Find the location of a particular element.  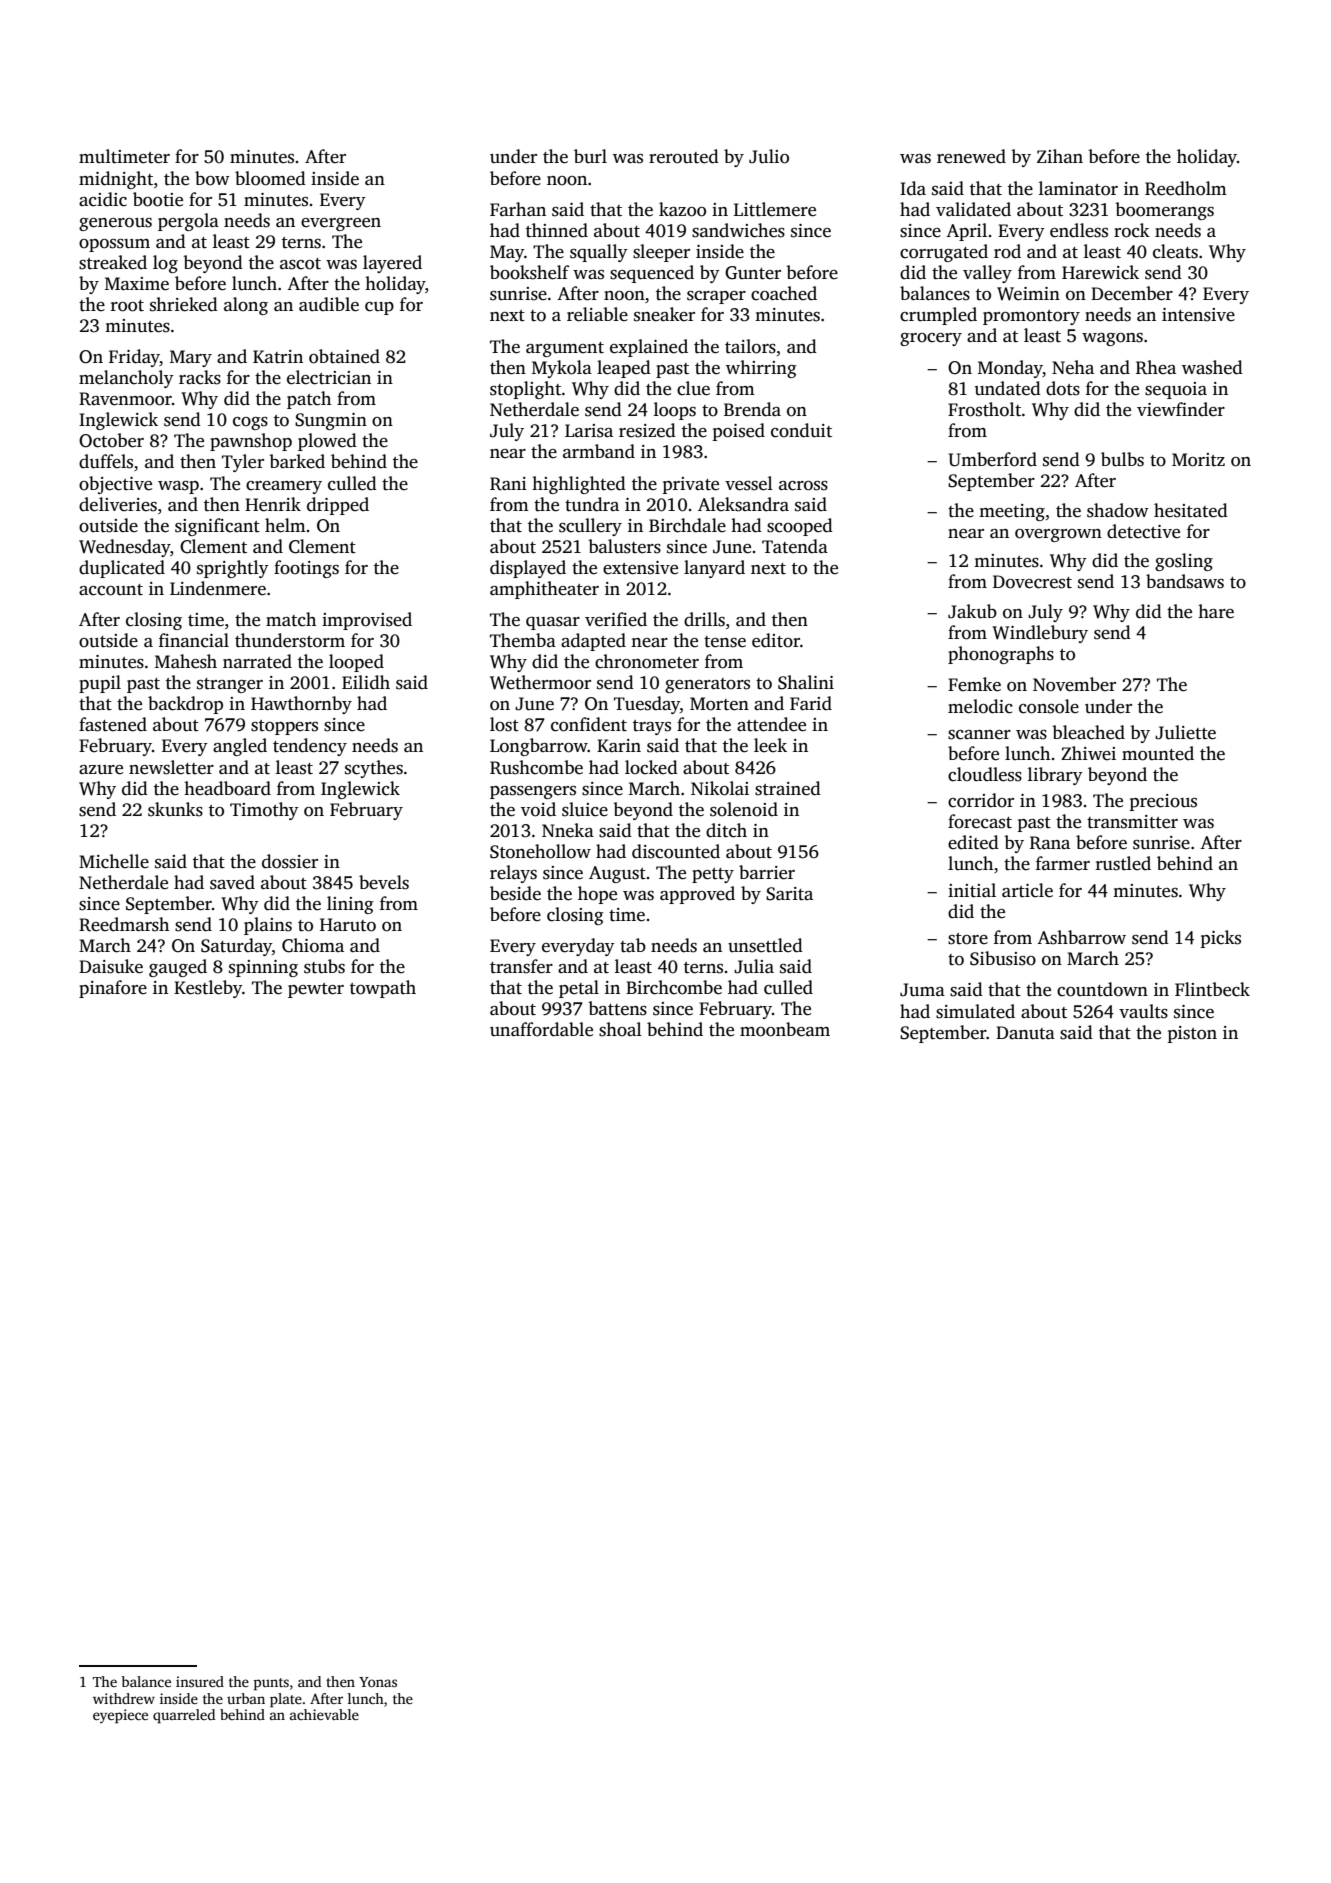

dossier is located at coordinates (290, 861).
